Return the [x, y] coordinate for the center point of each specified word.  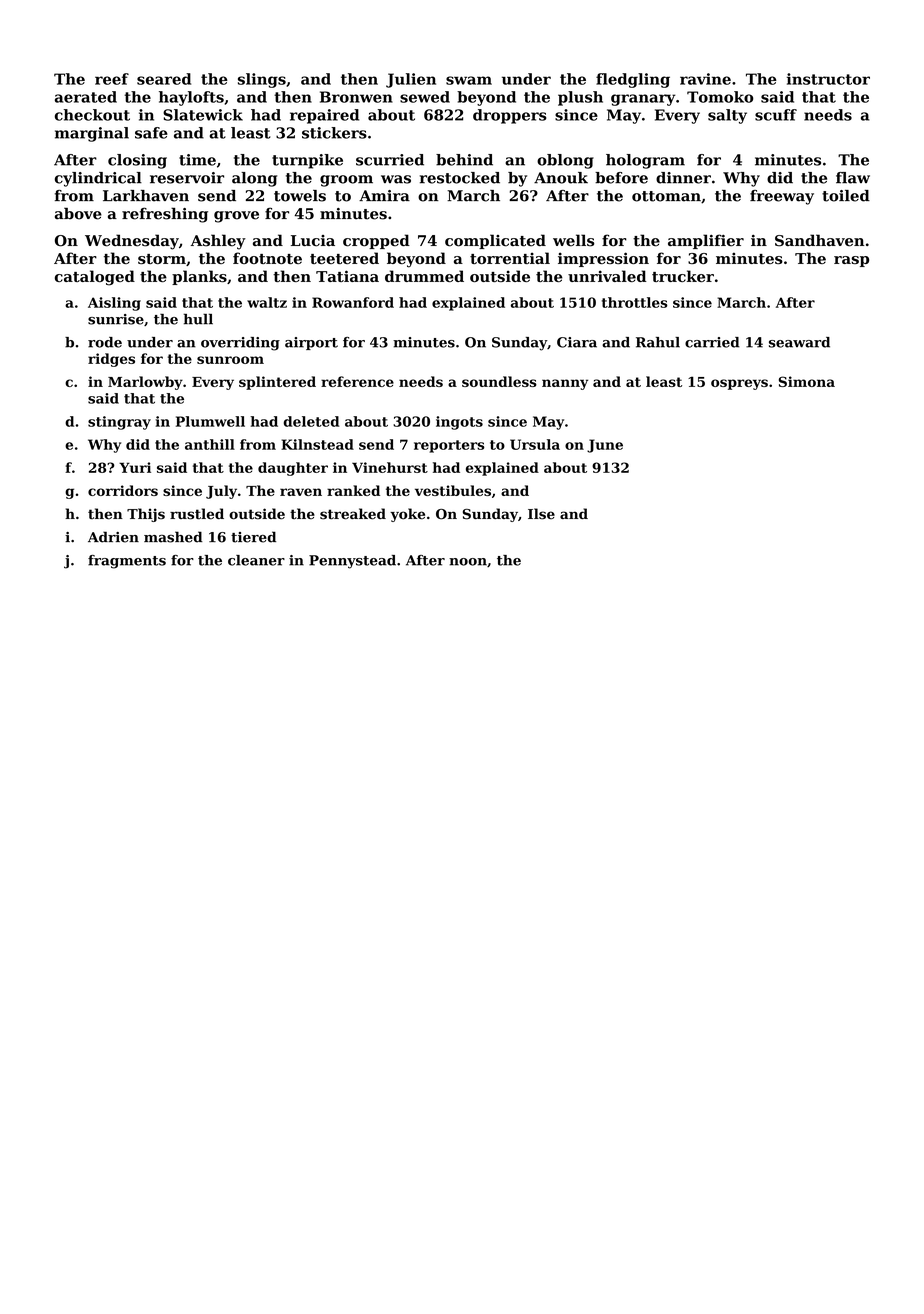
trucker [683, 276]
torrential [510, 258]
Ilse [541, 514]
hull [198, 319]
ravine [705, 79]
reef [112, 79]
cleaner [256, 560]
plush [580, 98]
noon [468, 562]
